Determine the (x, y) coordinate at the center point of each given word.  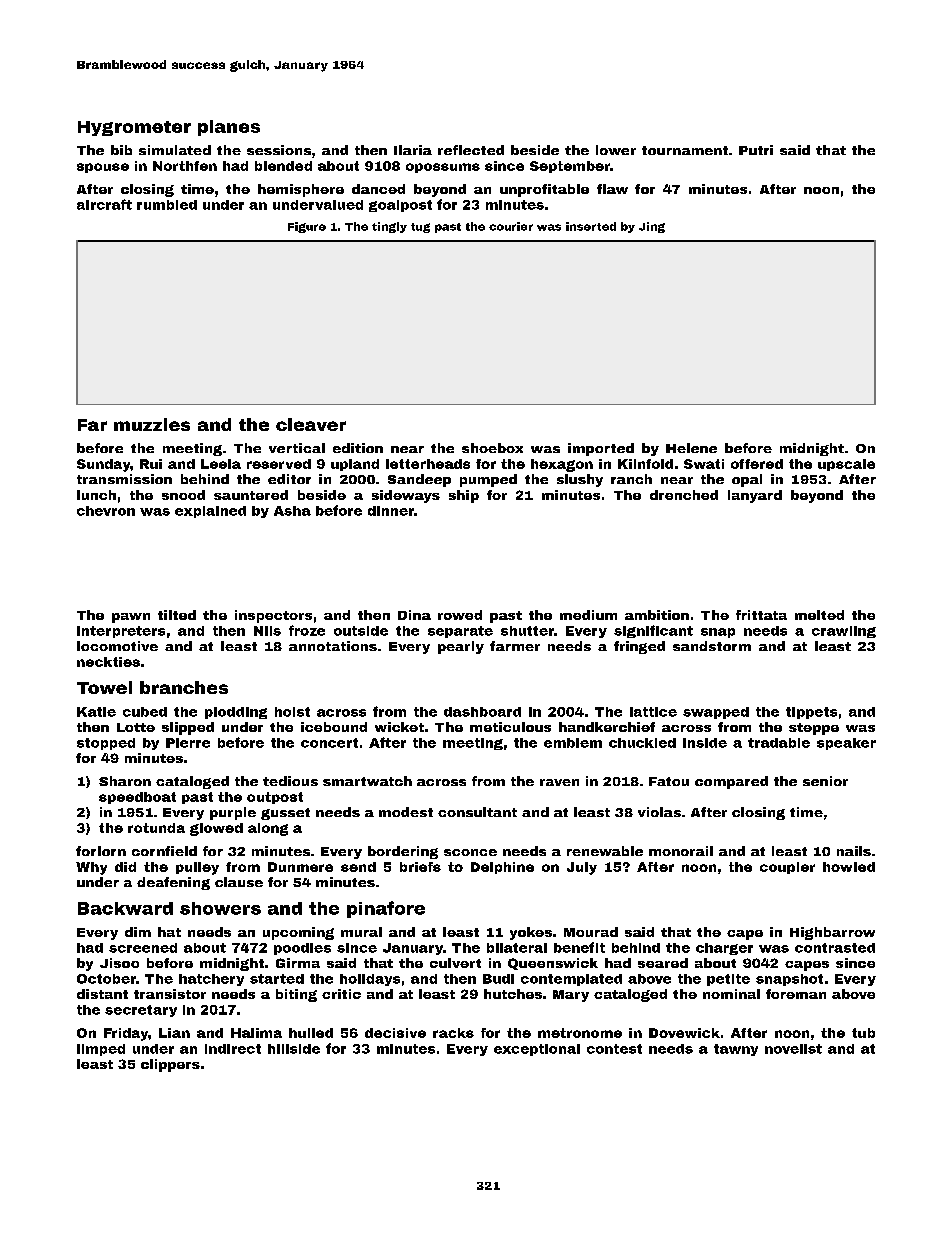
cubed (145, 712)
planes (229, 128)
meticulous (510, 727)
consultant (477, 812)
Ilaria (413, 150)
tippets (811, 713)
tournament (685, 150)
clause (239, 882)
